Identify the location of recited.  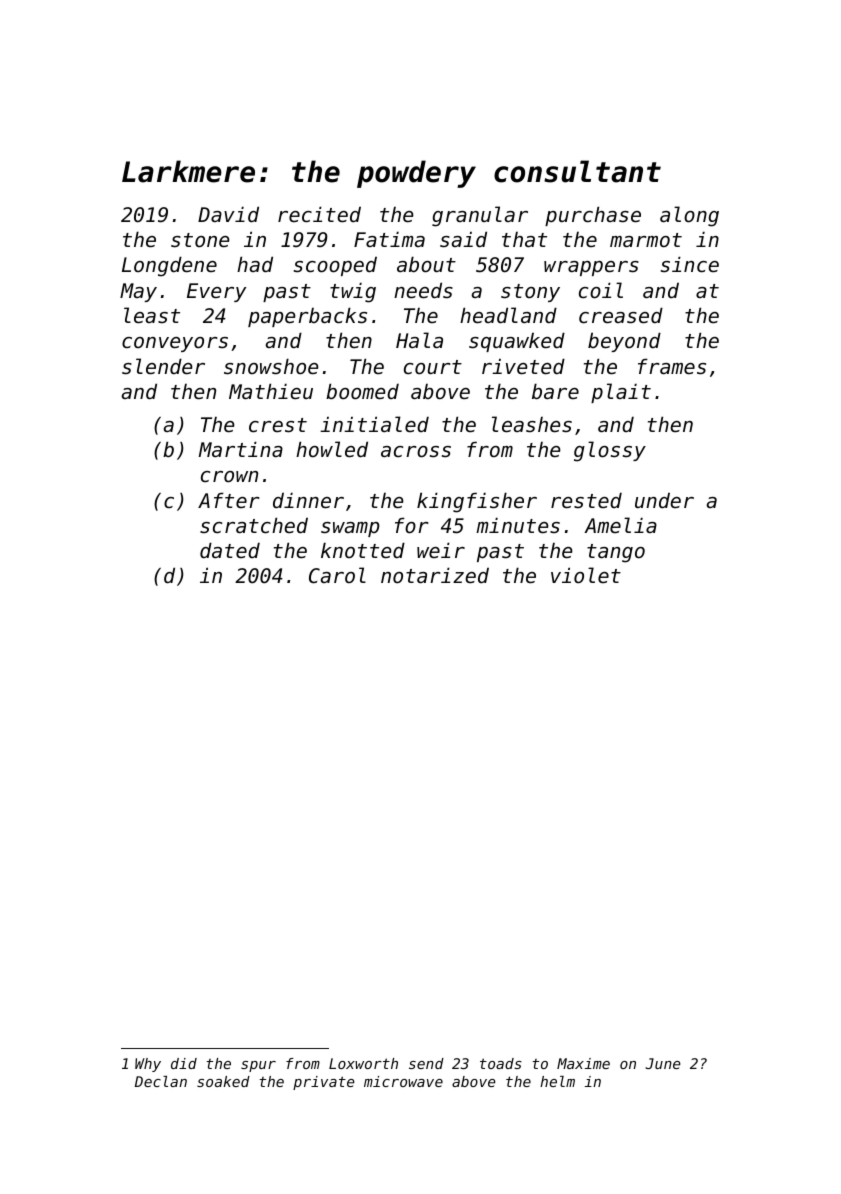
(319, 214).
